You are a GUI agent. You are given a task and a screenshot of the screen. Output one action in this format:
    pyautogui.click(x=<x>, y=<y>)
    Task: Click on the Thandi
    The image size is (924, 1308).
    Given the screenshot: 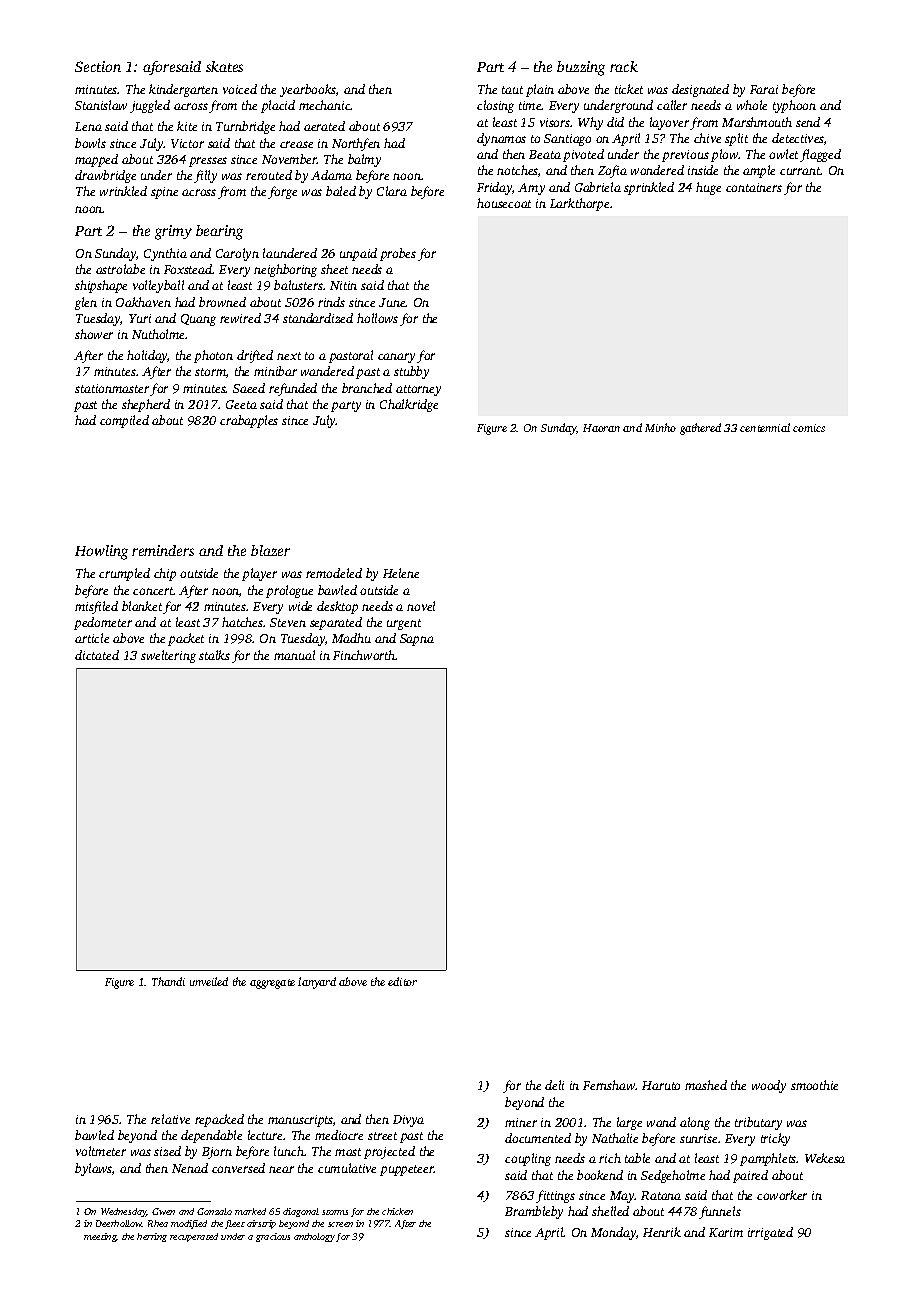 What is the action you would take?
    pyautogui.click(x=168, y=981)
